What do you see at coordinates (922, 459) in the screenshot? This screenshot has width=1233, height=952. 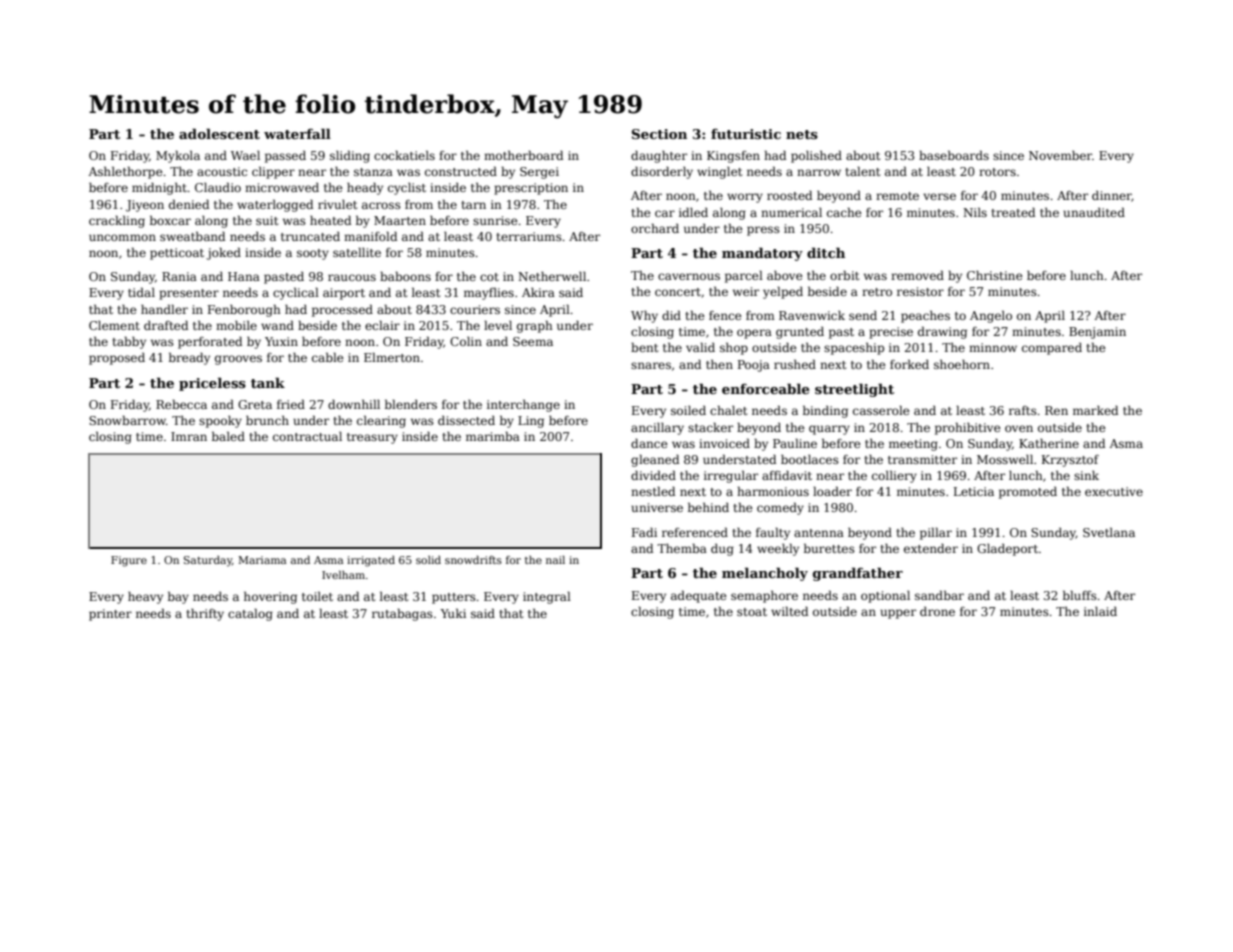 I see `transmitter` at bounding box center [922, 459].
